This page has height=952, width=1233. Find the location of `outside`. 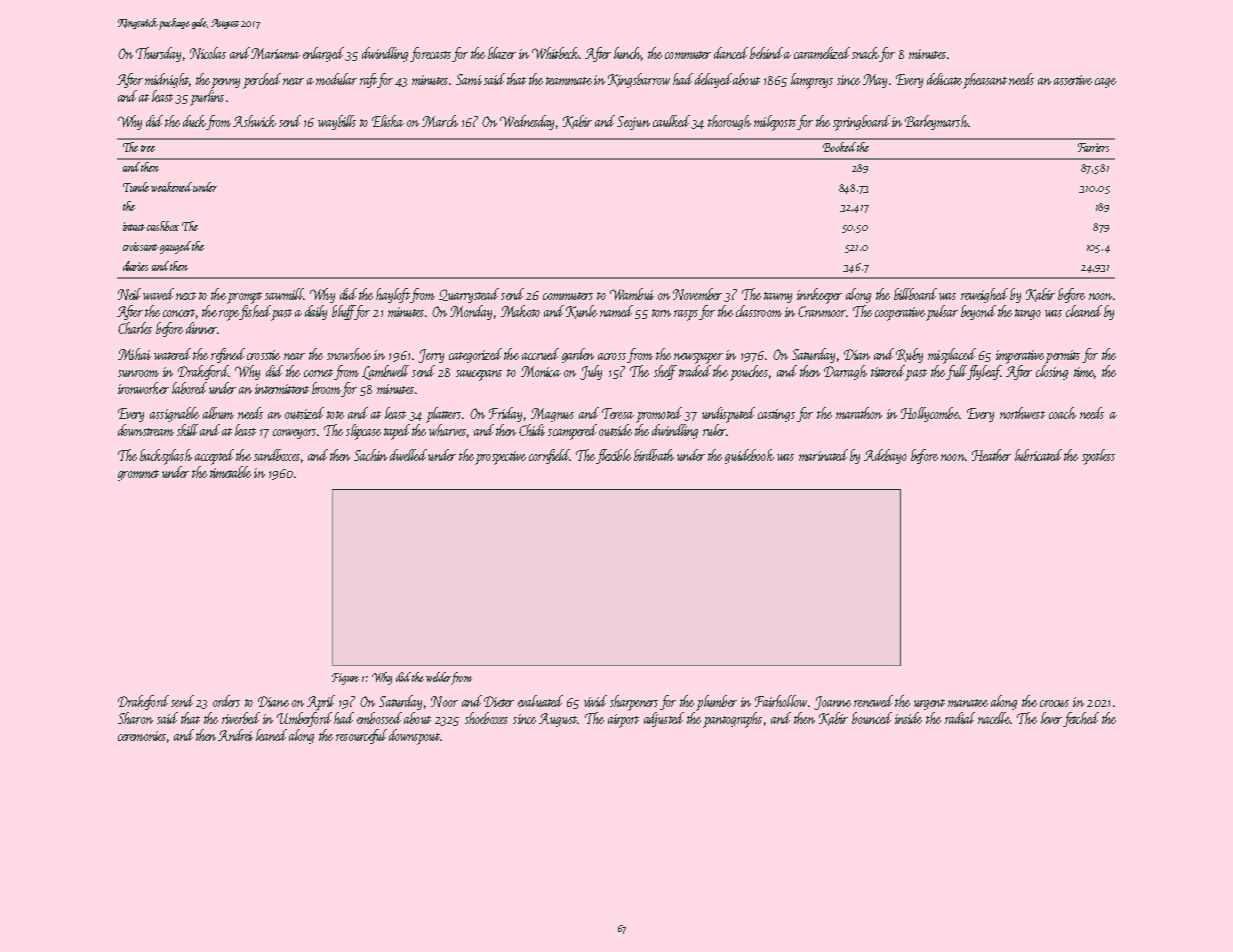

outside is located at coordinates (615, 430).
